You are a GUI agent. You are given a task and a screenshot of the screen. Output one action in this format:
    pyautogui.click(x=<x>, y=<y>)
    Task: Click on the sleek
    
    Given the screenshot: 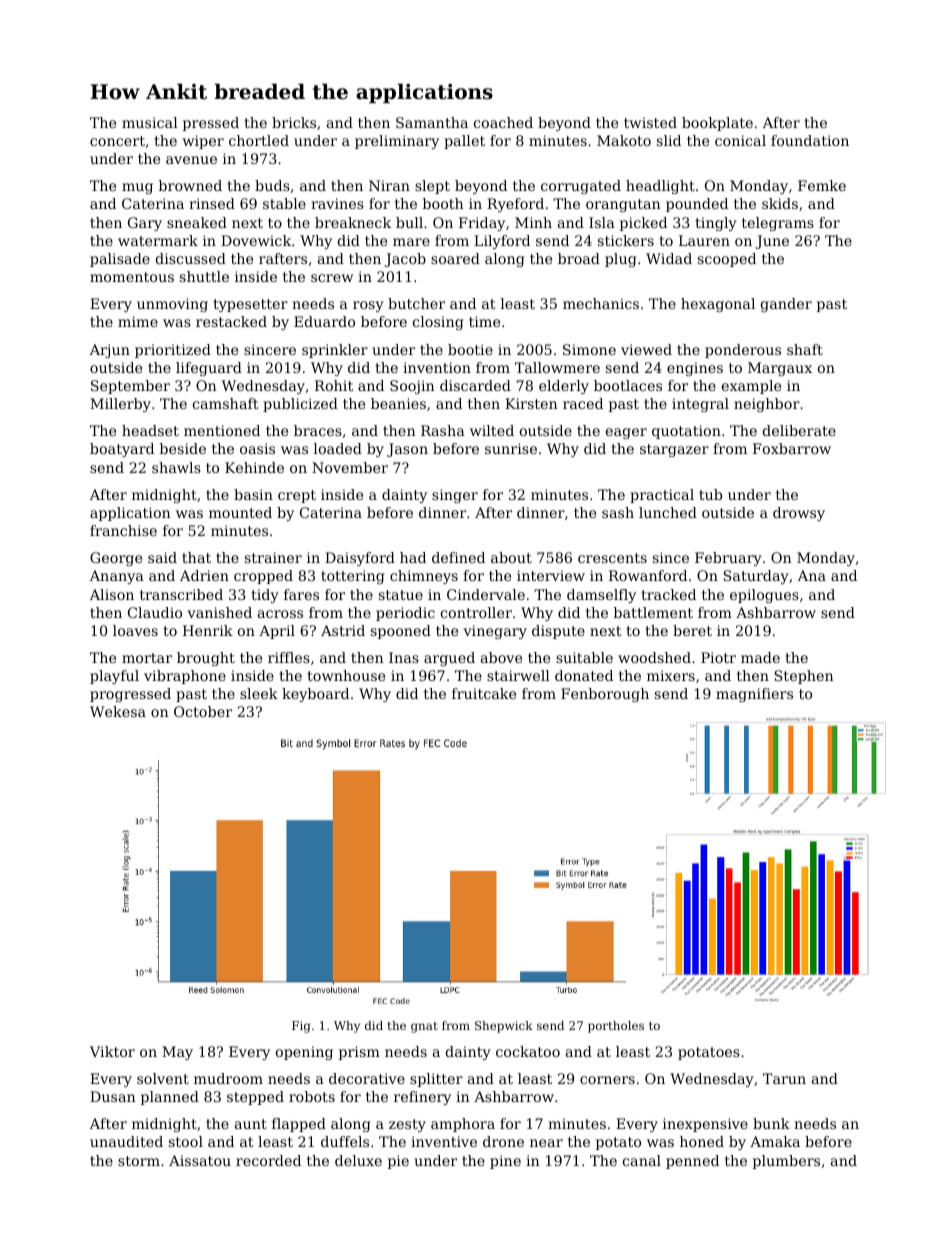 What is the action you would take?
    pyautogui.click(x=259, y=693)
